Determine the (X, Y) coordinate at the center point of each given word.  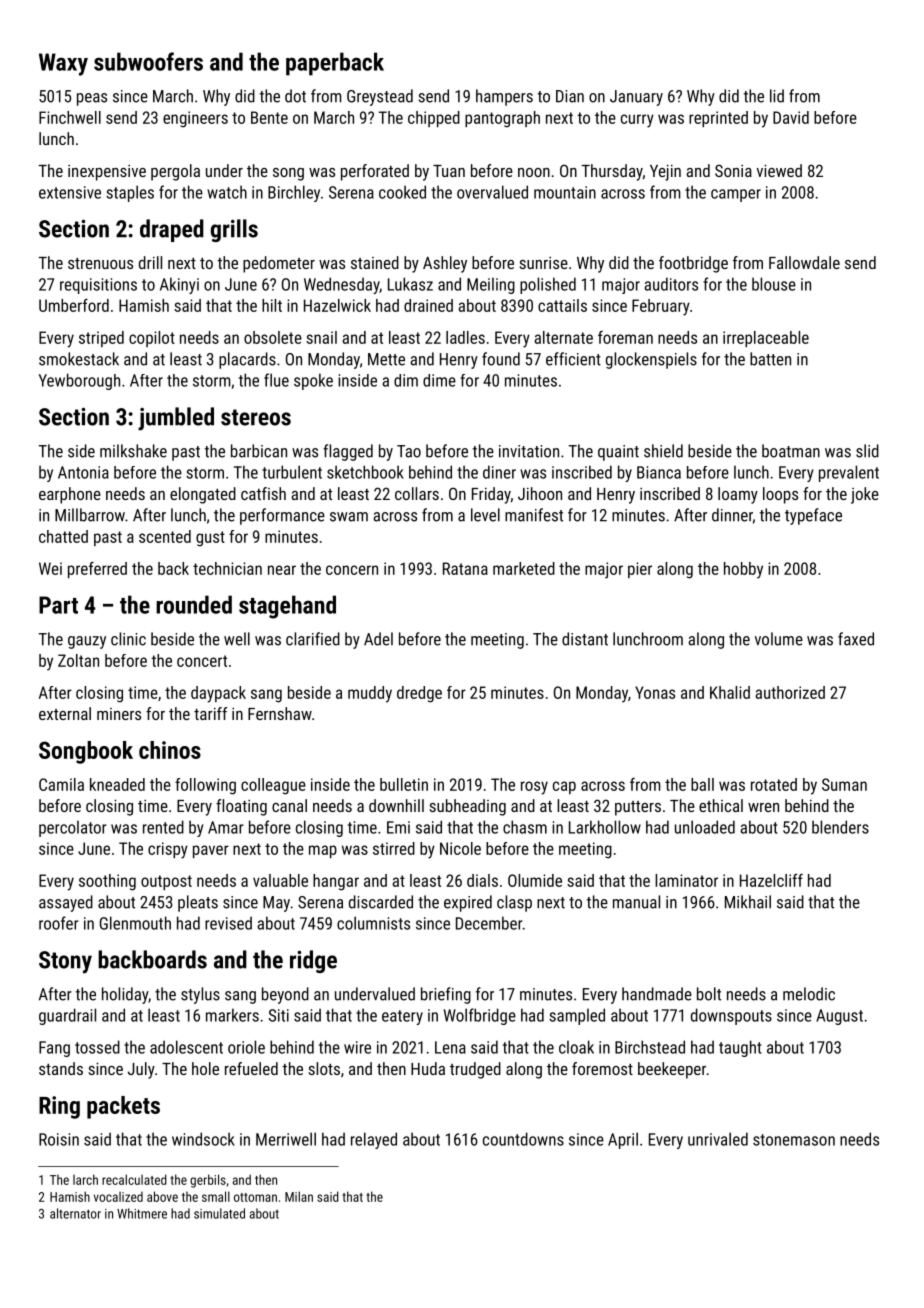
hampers (504, 97)
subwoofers (148, 61)
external (65, 713)
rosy (534, 788)
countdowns (523, 1139)
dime (439, 380)
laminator (686, 880)
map (323, 851)
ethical (721, 805)
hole (205, 1068)
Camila (61, 784)
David (791, 117)
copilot (152, 339)
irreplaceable (766, 339)
